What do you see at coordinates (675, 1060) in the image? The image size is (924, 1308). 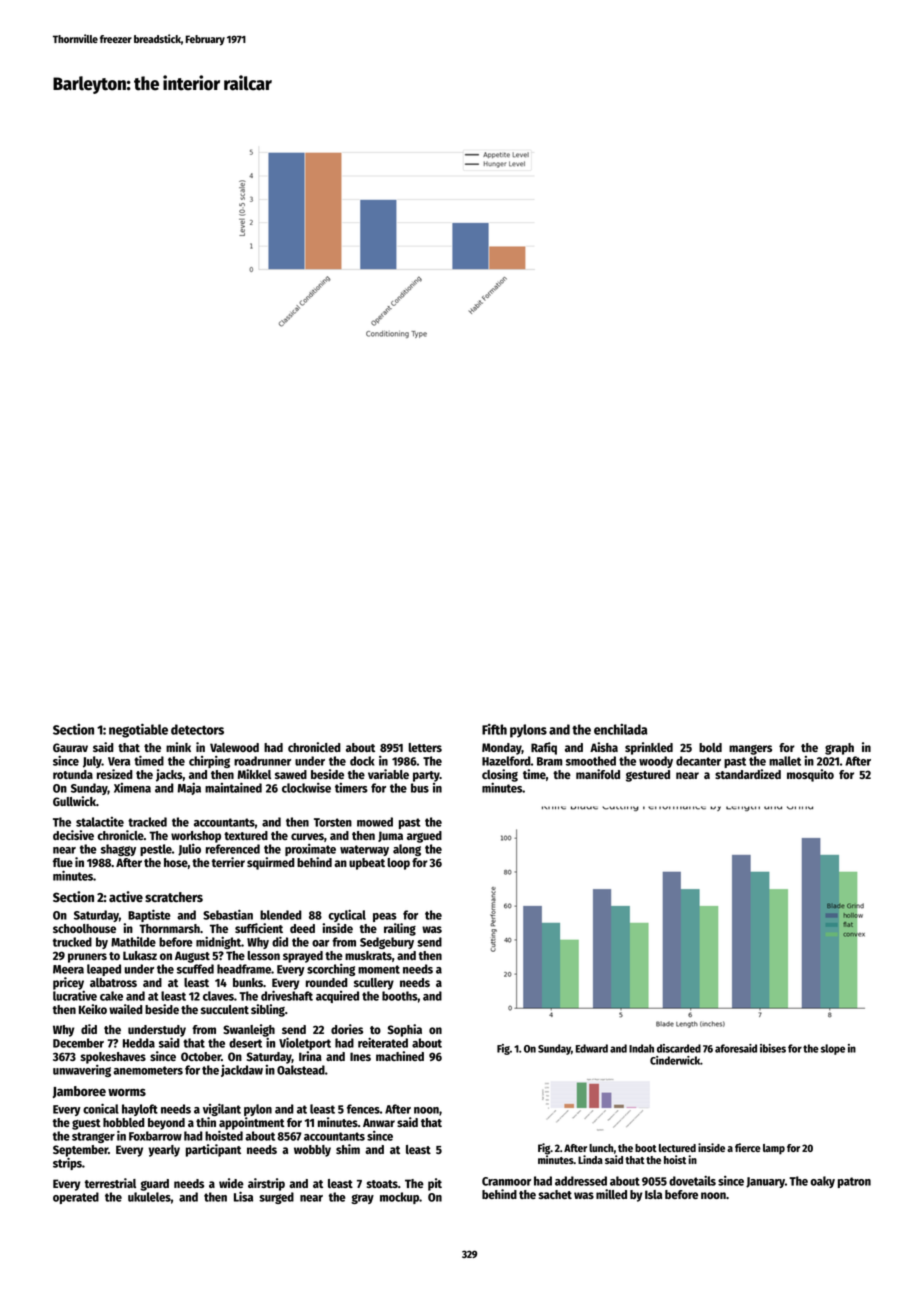 I see `Cinderwick` at bounding box center [675, 1060].
